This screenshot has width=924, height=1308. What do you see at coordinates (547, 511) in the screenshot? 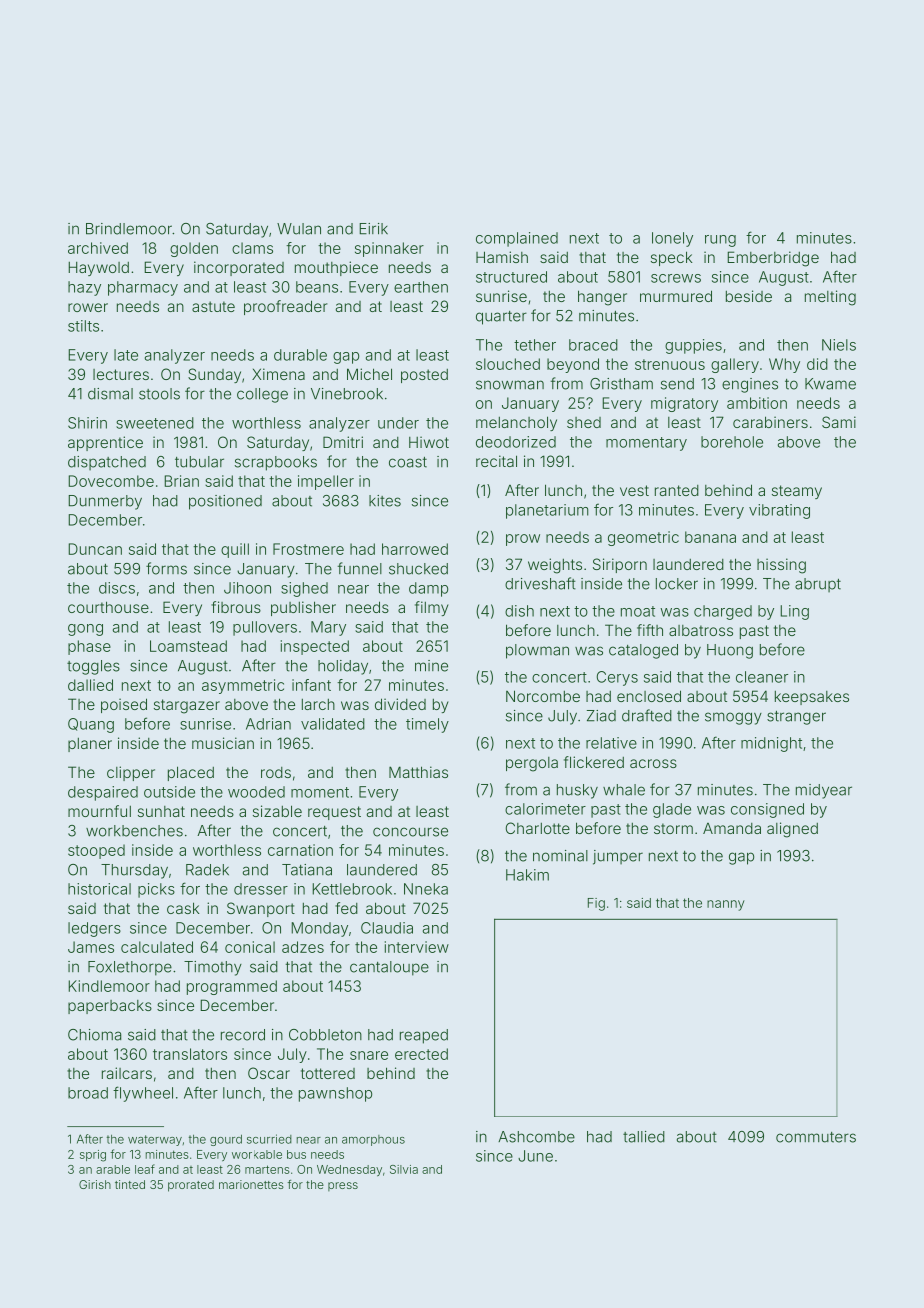
I see `planetarium` at bounding box center [547, 511].
